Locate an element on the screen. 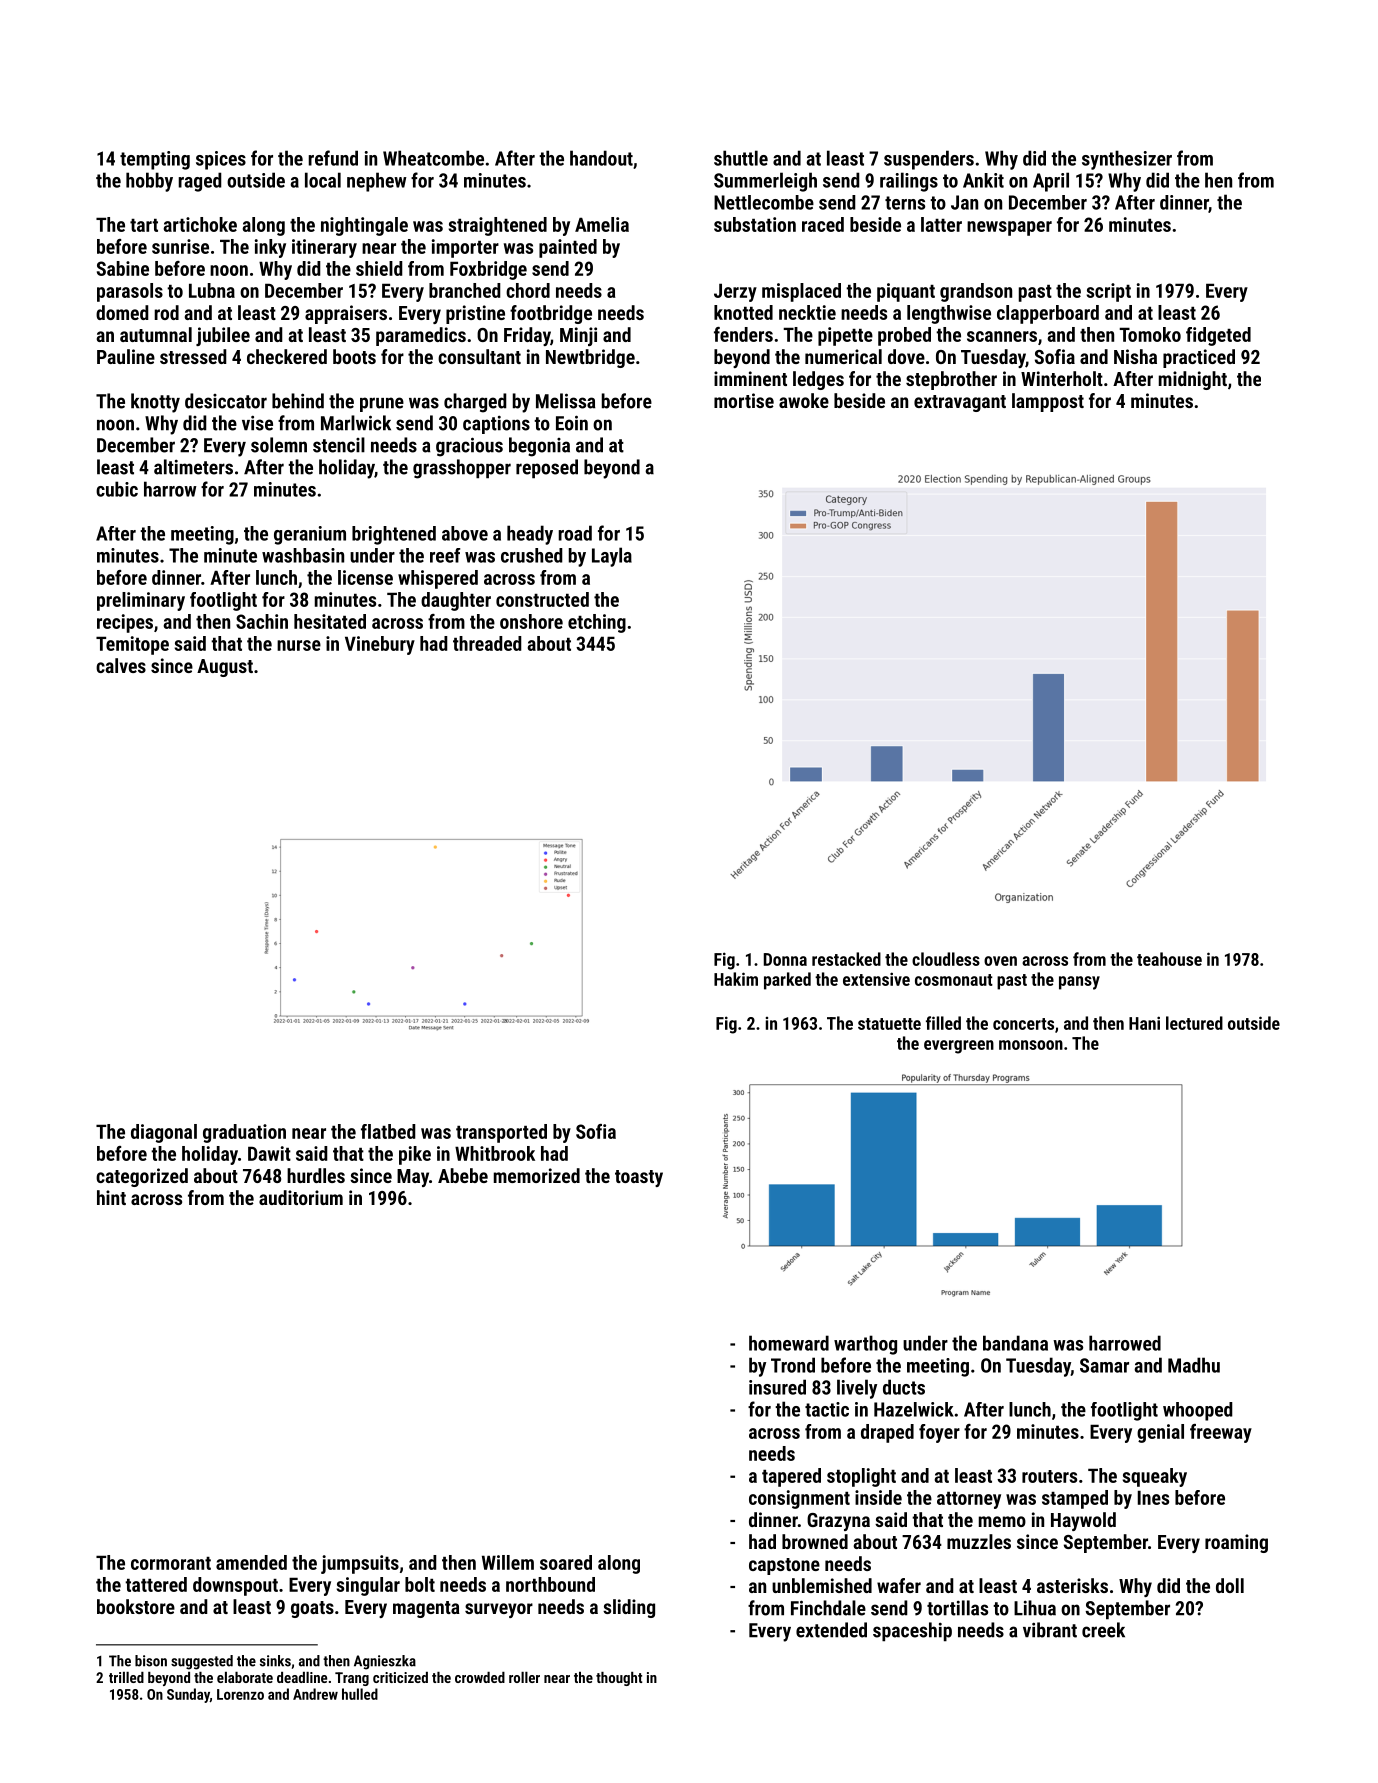 The height and width of the screenshot is (1783, 1378). lamppost is located at coordinates (1048, 402).
